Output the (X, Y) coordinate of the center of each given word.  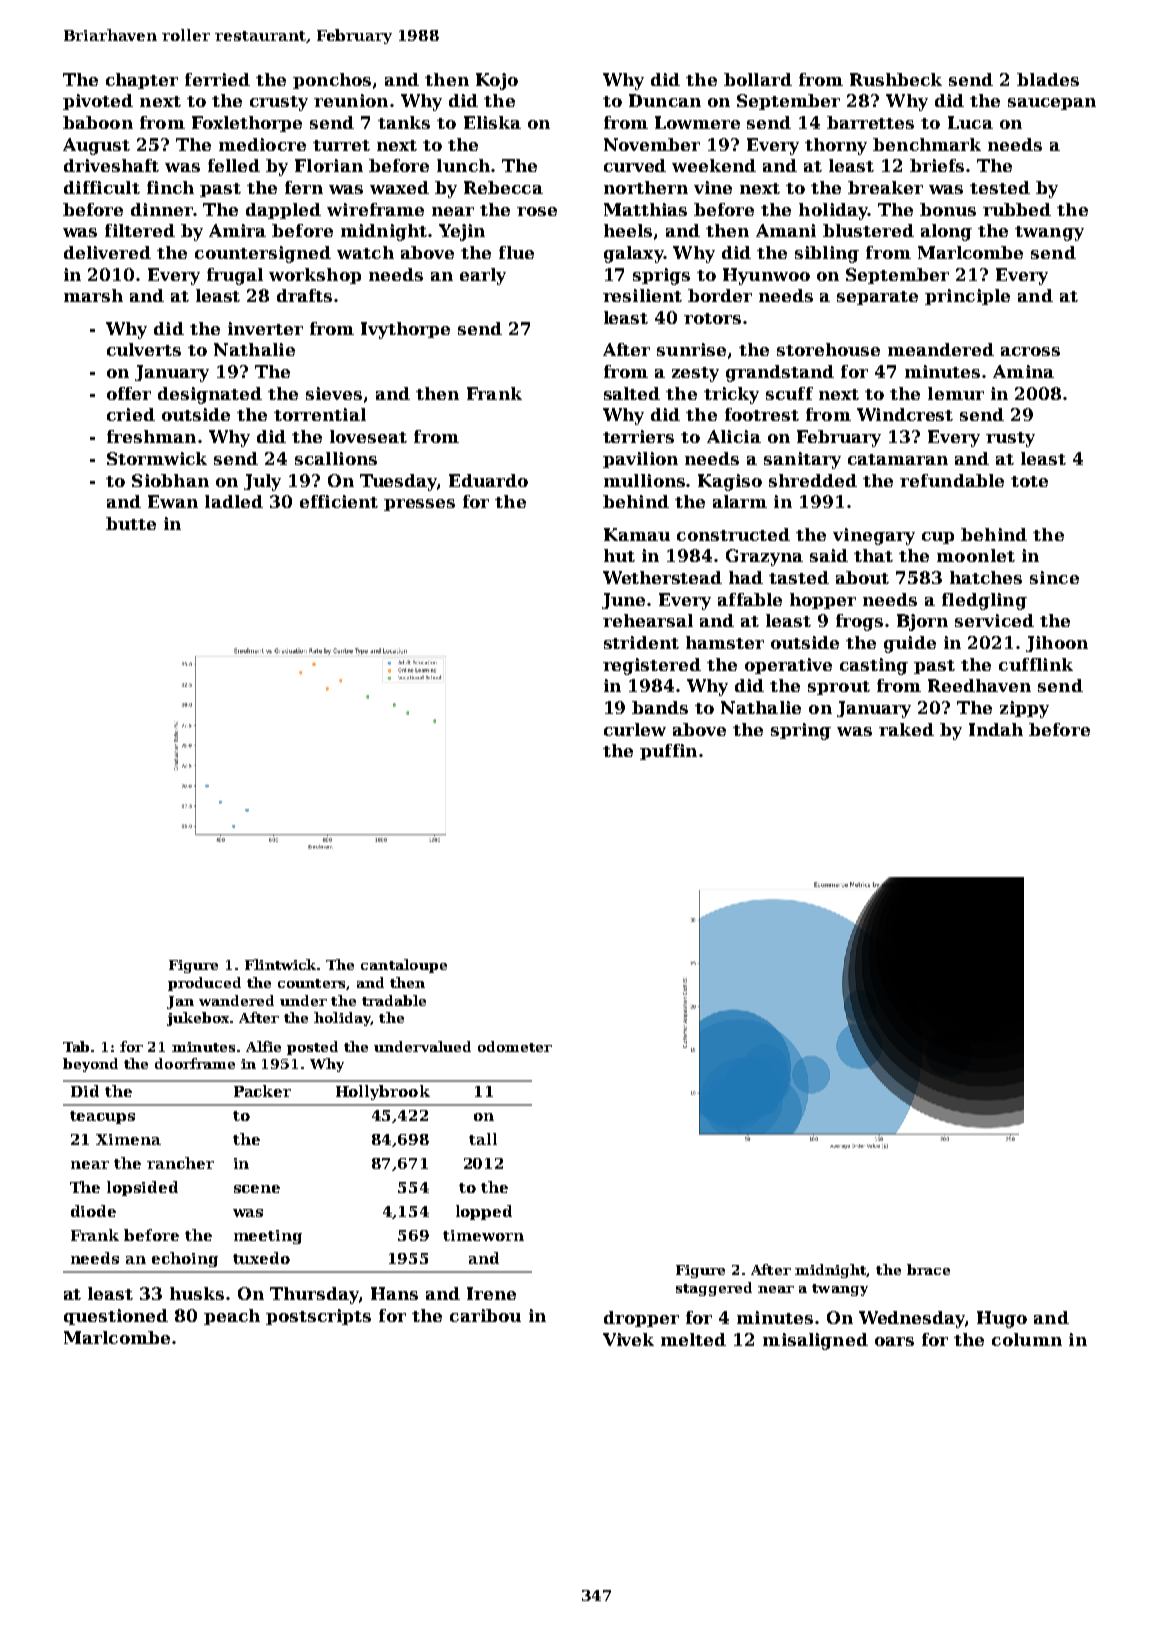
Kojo (497, 81)
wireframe (375, 209)
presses (419, 505)
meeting (268, 1237)
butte (131, 523)
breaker (885, 187)
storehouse (828, 349)
